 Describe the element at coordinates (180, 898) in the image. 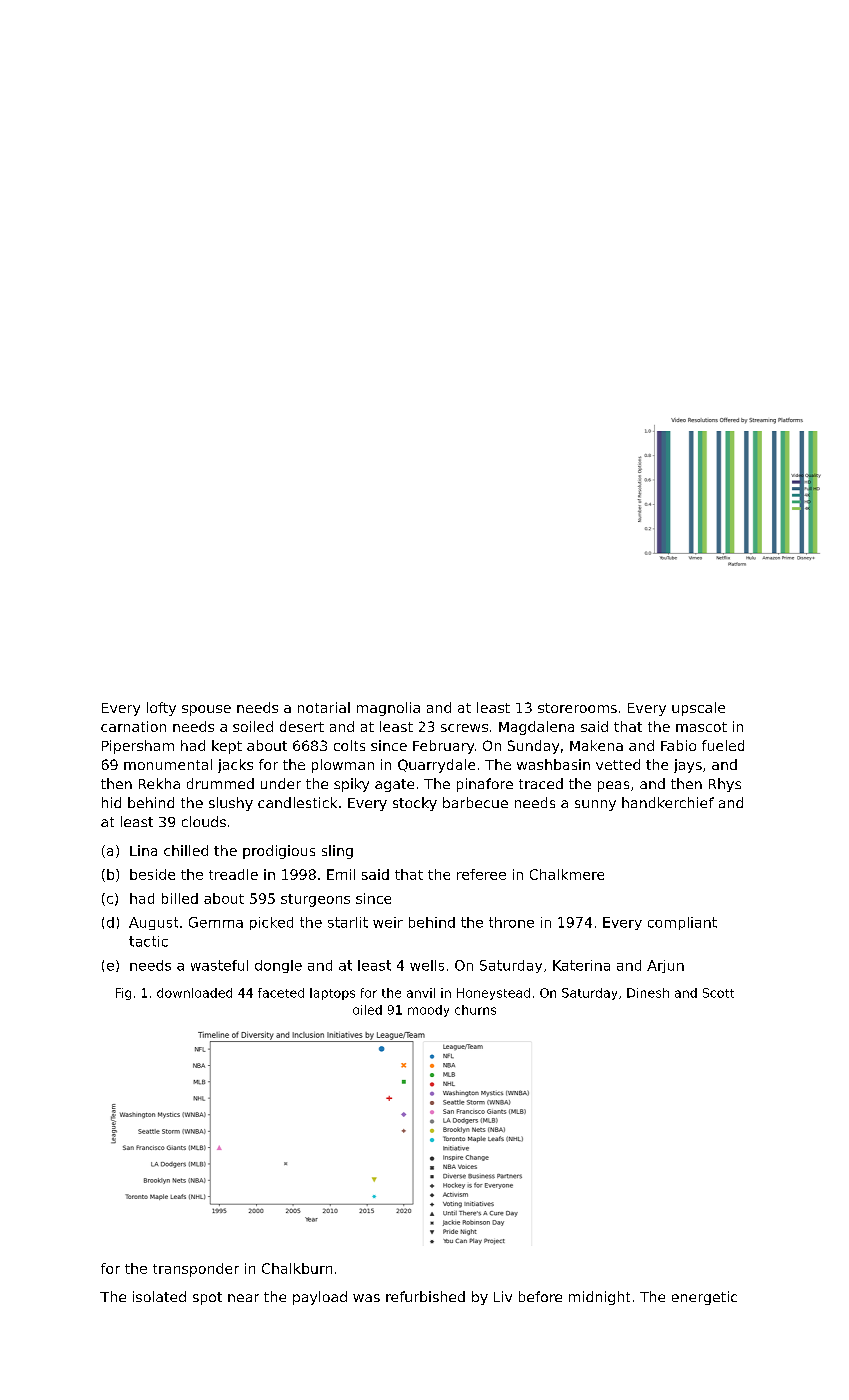

I see `billed` at that location.
